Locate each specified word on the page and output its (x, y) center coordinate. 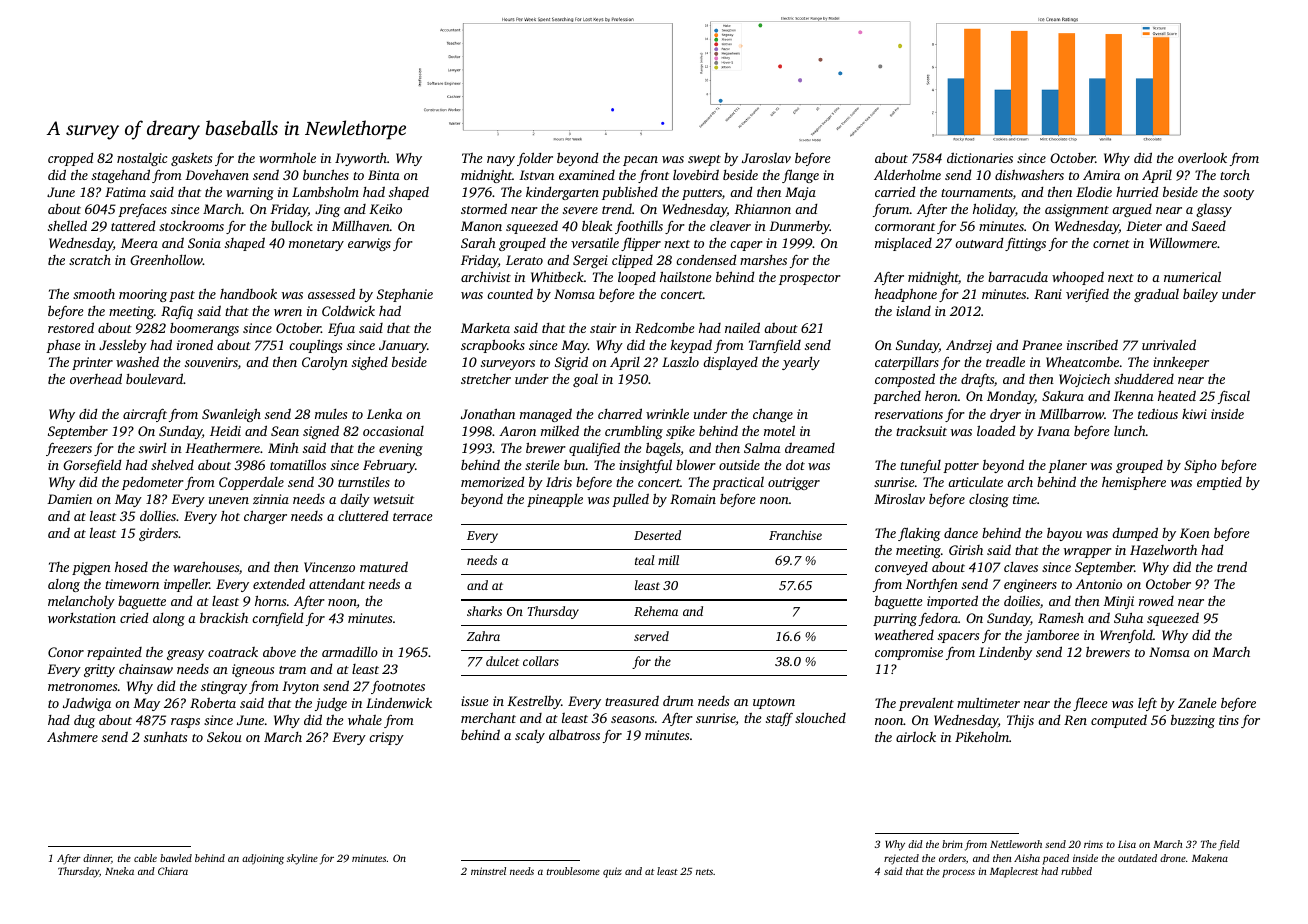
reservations (909, 414)
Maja (800, 193)
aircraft (145, 415)
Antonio (1099, 584)
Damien (69, 499)
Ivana (1053, 431)
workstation (82, 618)
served (651, 636)
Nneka (119, 871)
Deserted (657, 535)
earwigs (369, 244)
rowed (1156, 601)
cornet (1111, 244)
